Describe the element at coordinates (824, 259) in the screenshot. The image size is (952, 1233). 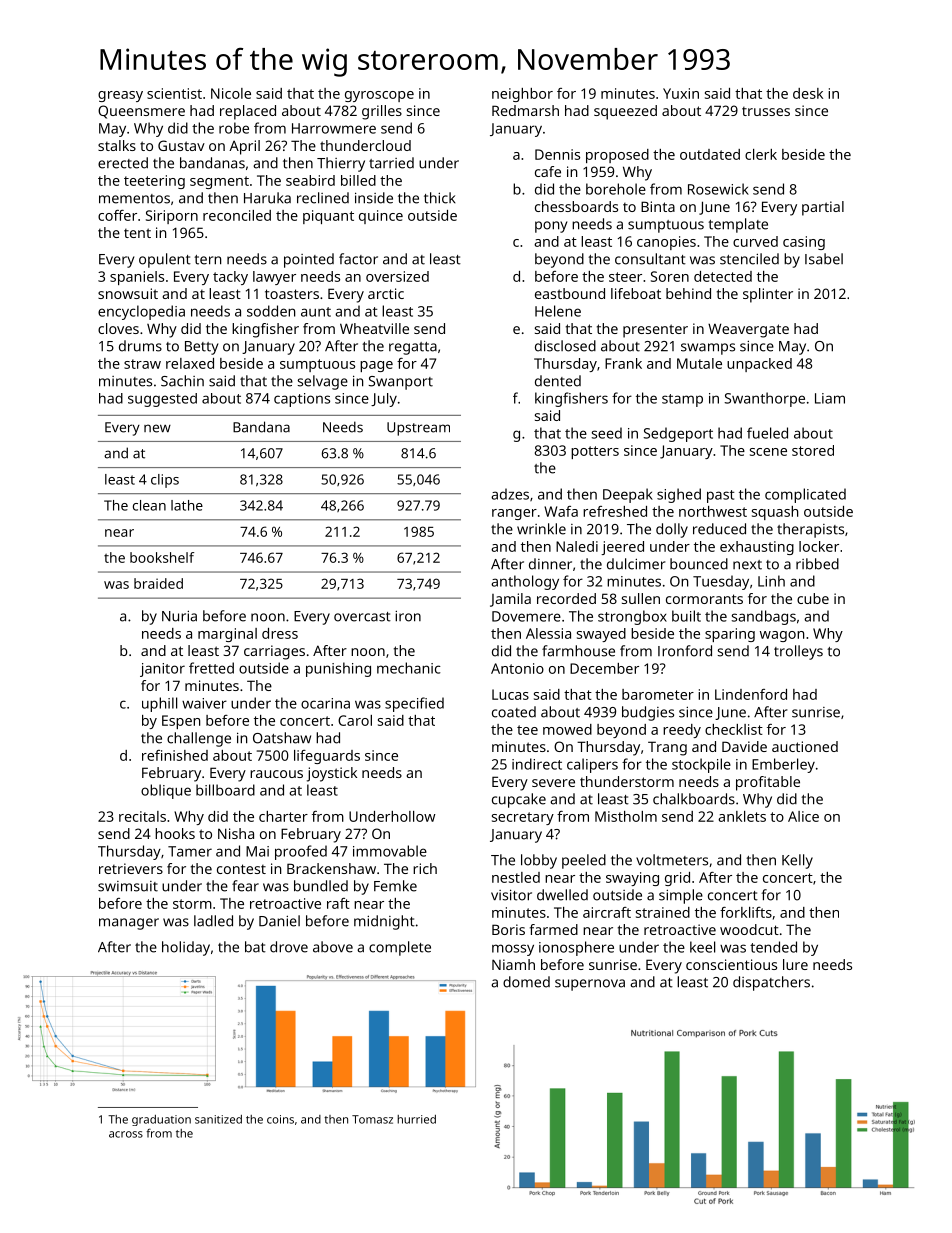
I see `Isabel` at that location.
